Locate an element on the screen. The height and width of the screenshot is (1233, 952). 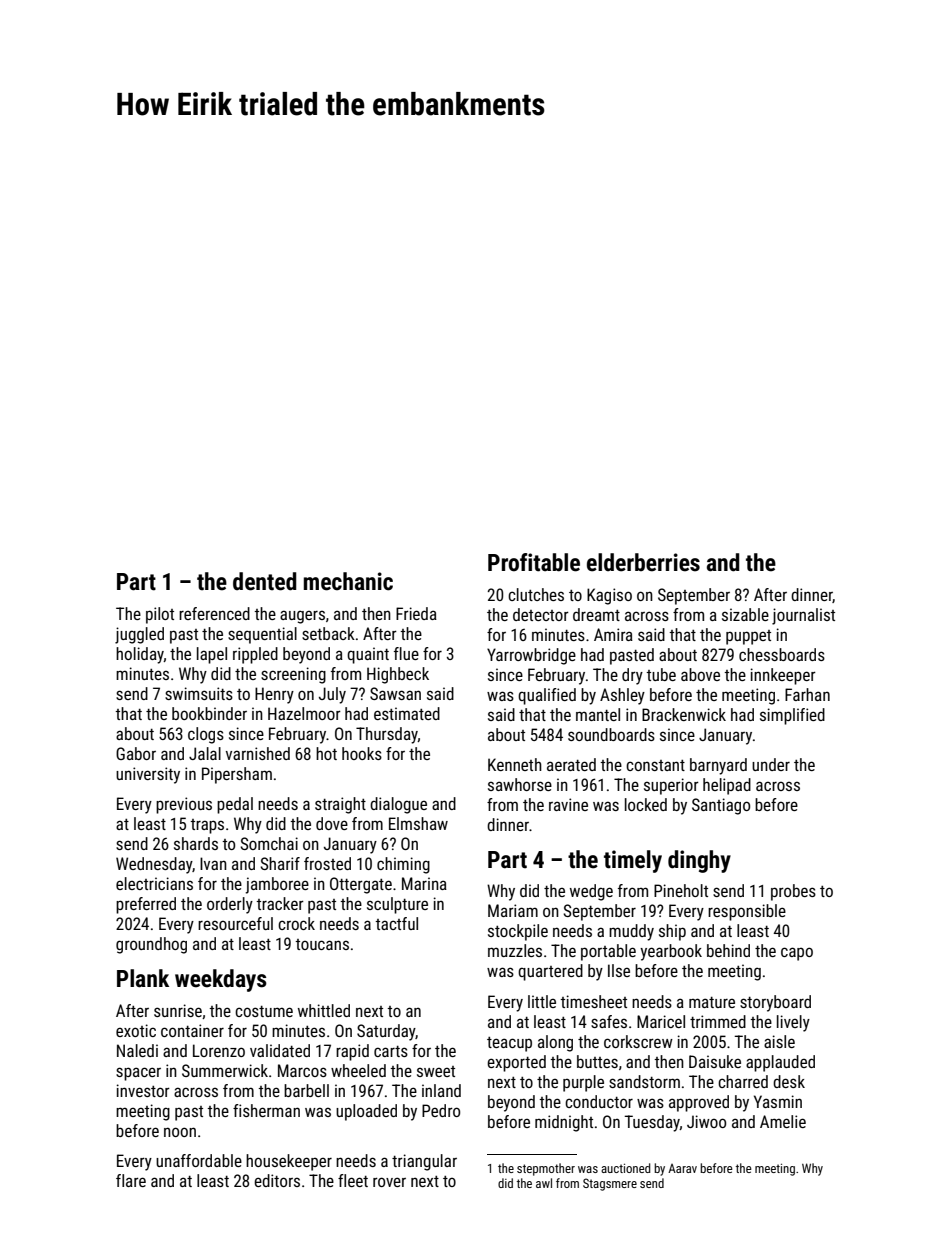
Profitable is located at coordinates (534, 562).
